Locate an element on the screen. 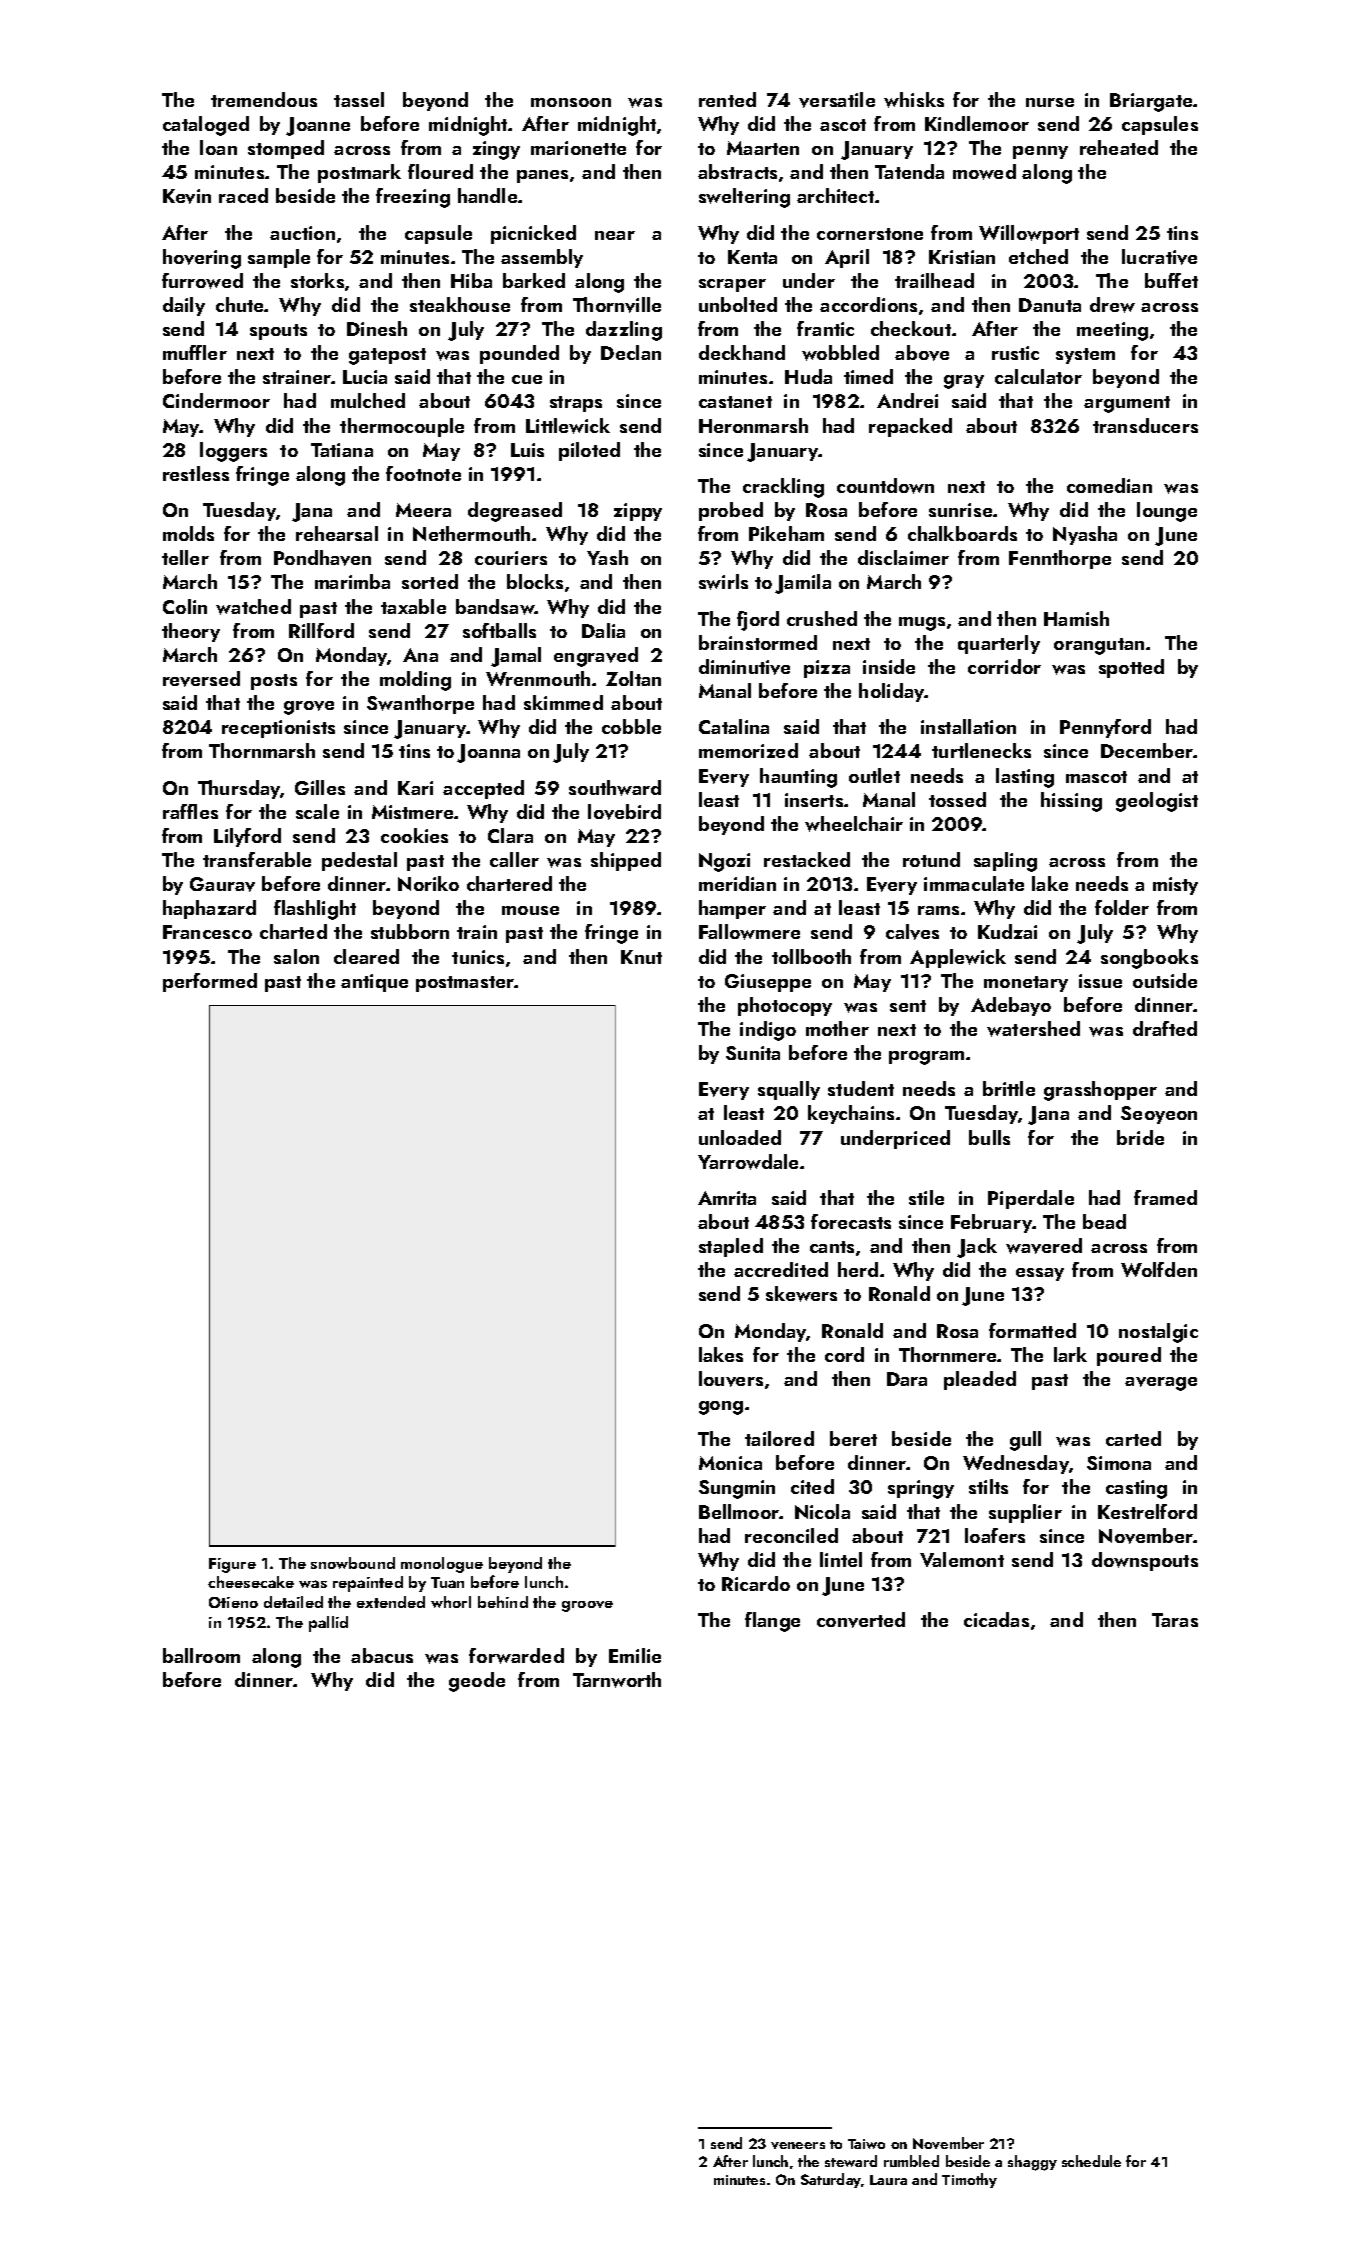  drew is located at coordinates (1112, 305).
